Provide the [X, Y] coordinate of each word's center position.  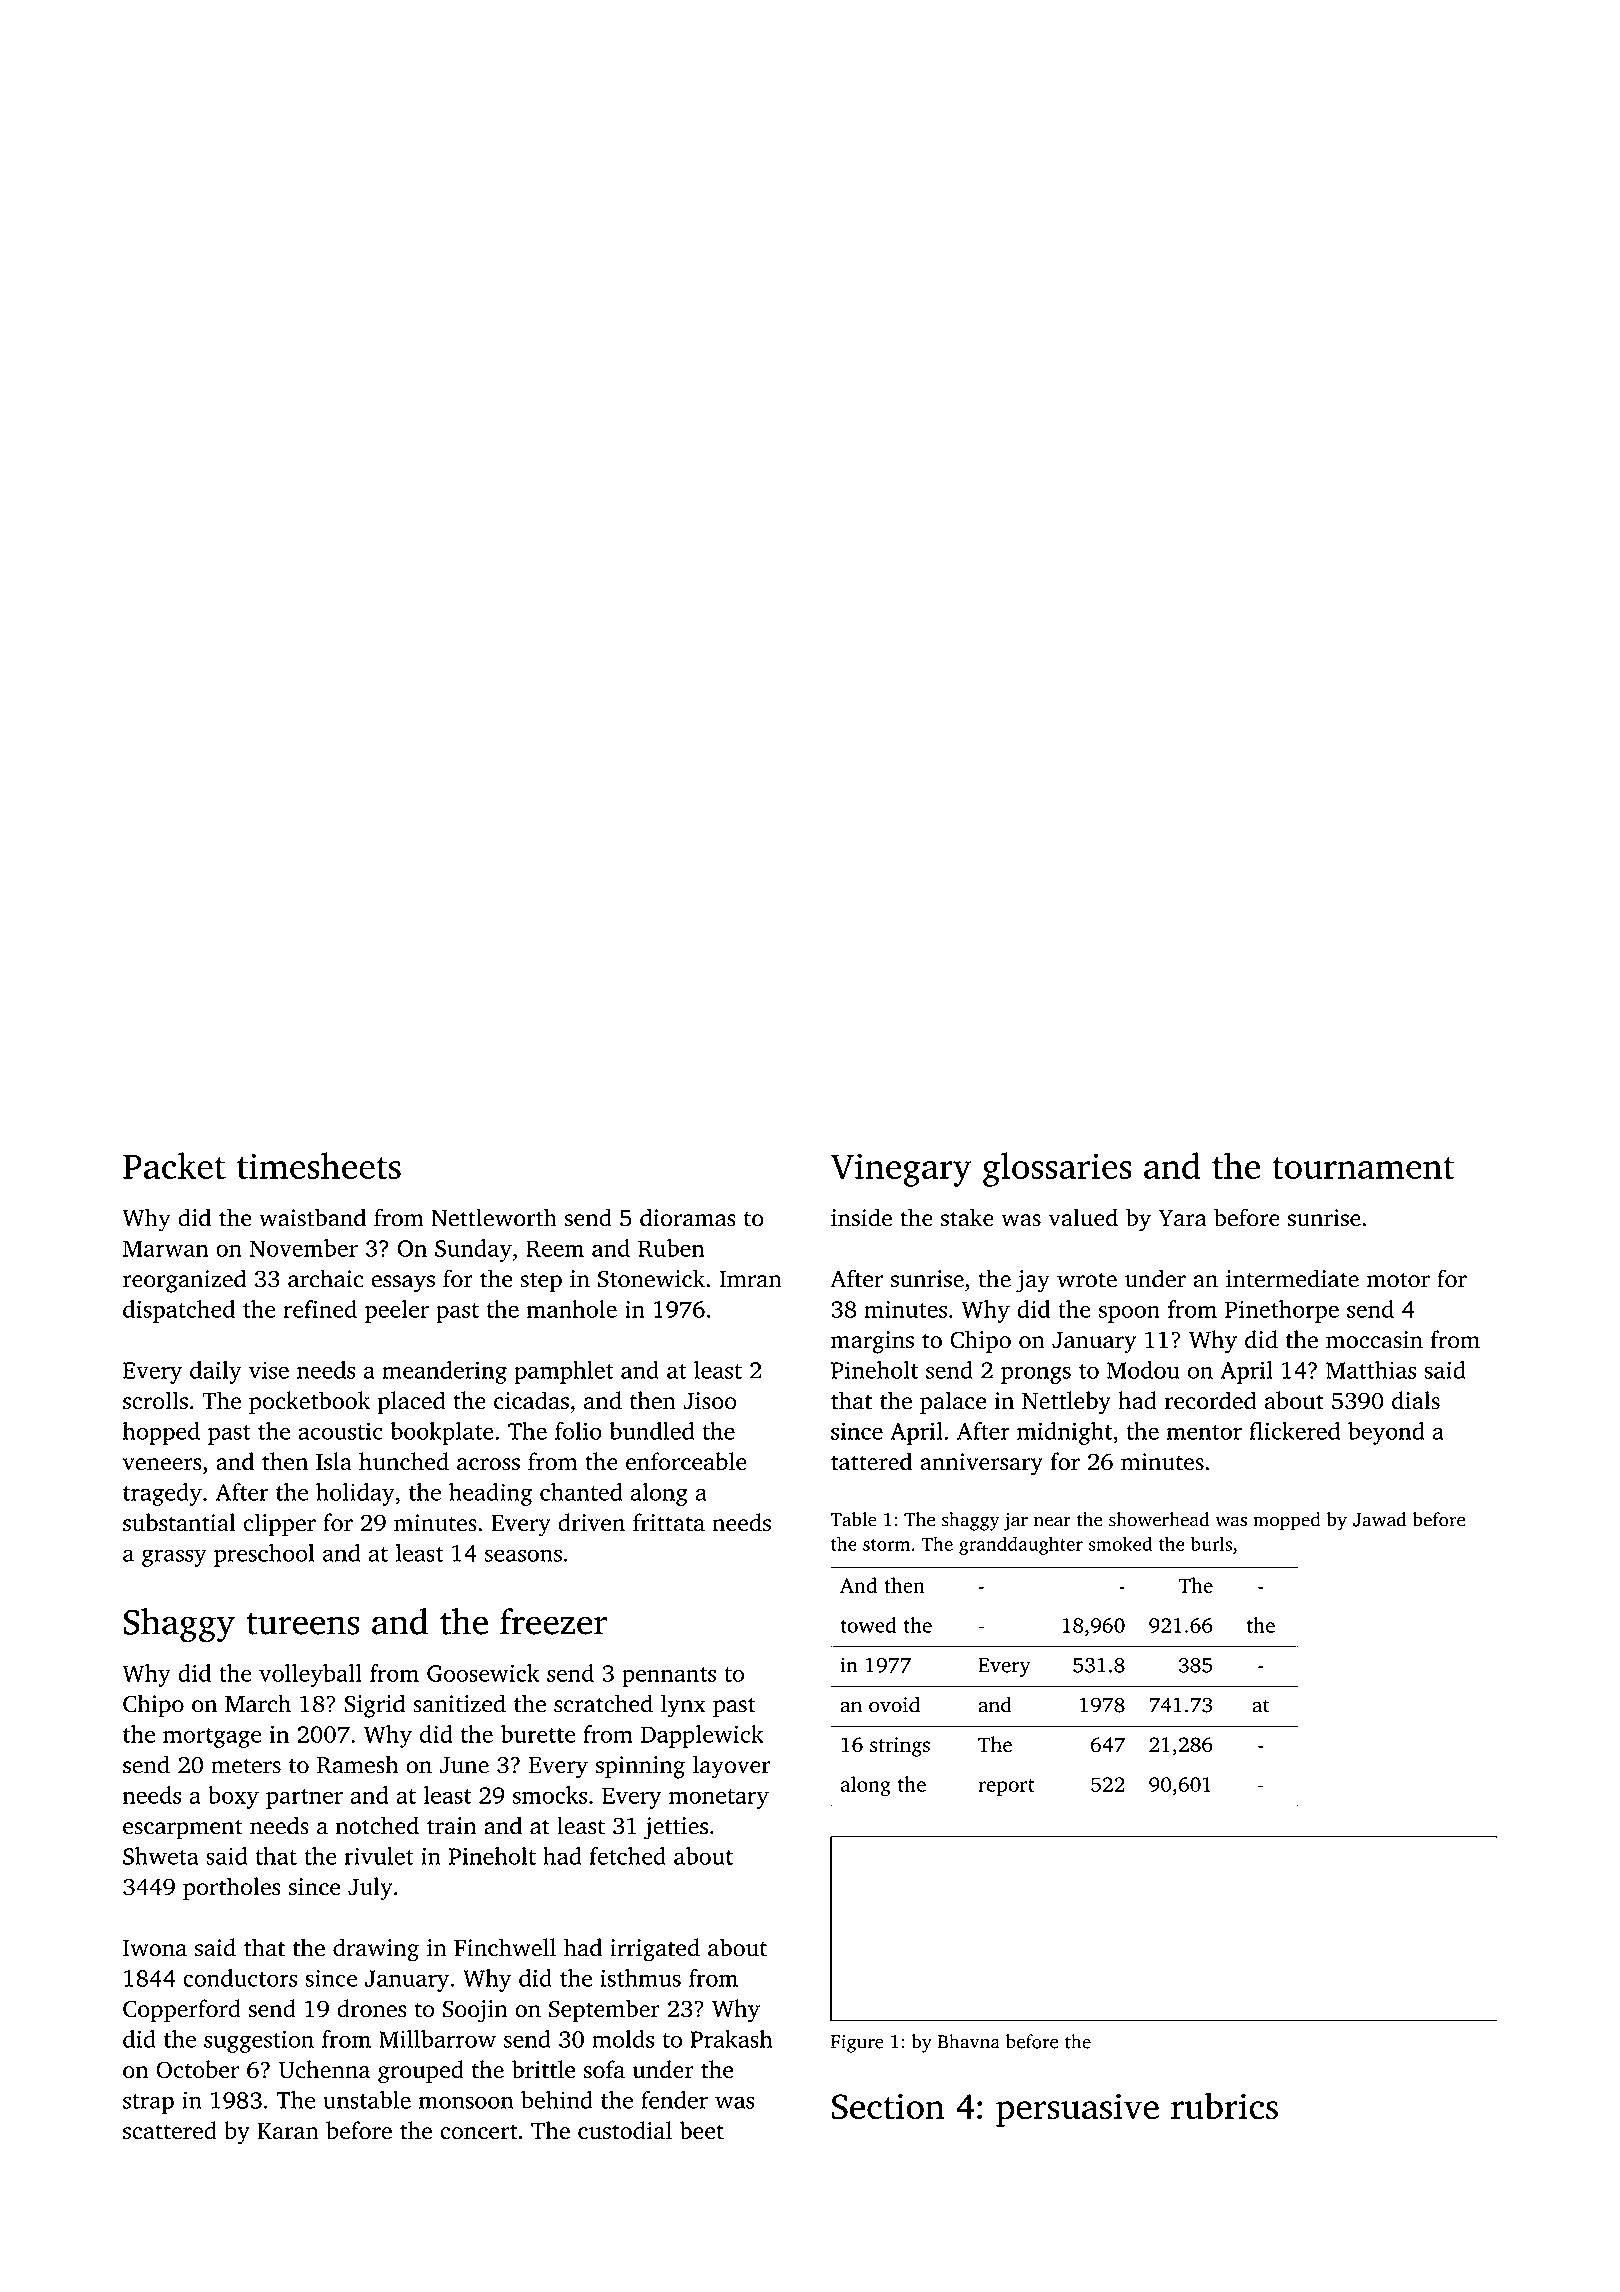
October [197, 2069]
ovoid [894, 1704]
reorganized [184, 1281]
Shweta [161, 1856]
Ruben [671, 1248]
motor [1398, 1280]
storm [886, 1545]
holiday [355, 1494]
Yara [1182, 1218]
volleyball [310, 1675]
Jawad [1380, 1519]
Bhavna [969, 2041]
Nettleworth [494, 1217]
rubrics [1224, 2105]
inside [861, 1217]
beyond [1386, 1433]
